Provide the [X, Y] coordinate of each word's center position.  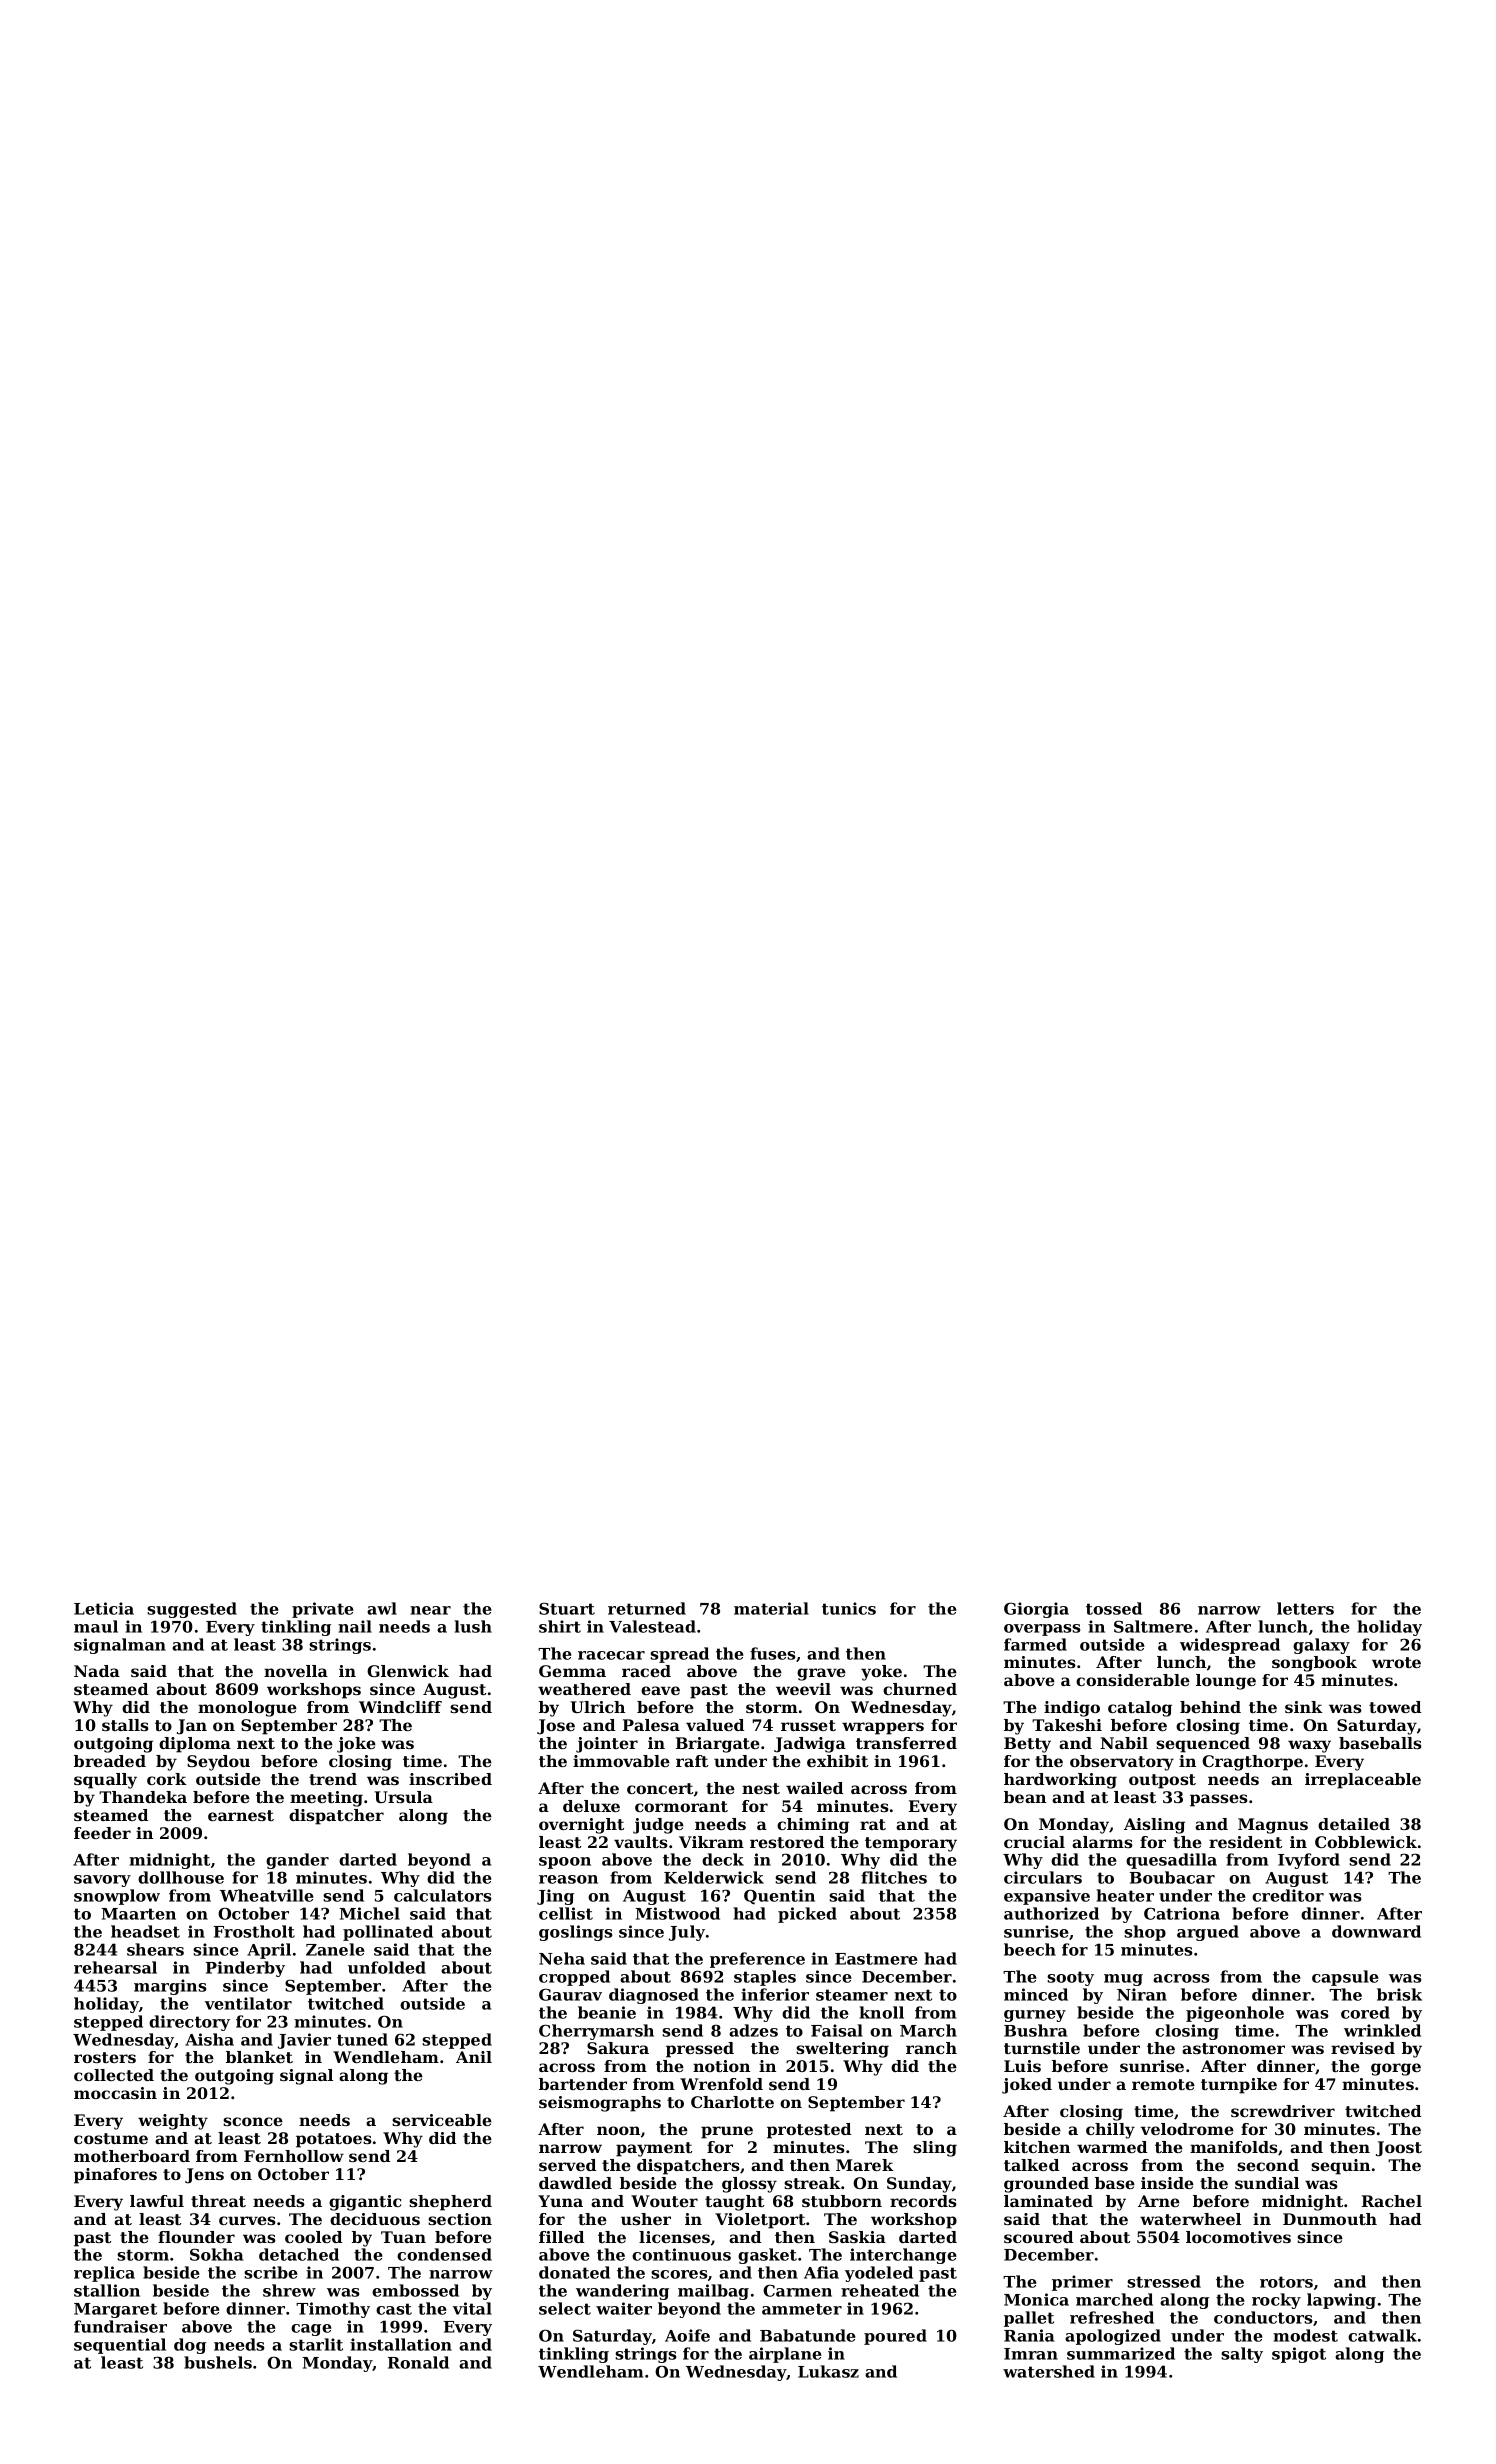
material [771, 1608]
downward [1376, 1931]
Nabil [1124, 1743]
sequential [120, 2346]
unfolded [387, 1967]
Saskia [857, 2237]
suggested [192, 1610]
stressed [1164, 2281]
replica [104, 2274]
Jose [556, 1727]
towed [1395, 1707]
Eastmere [876, 1959]
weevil [803, 1689]
